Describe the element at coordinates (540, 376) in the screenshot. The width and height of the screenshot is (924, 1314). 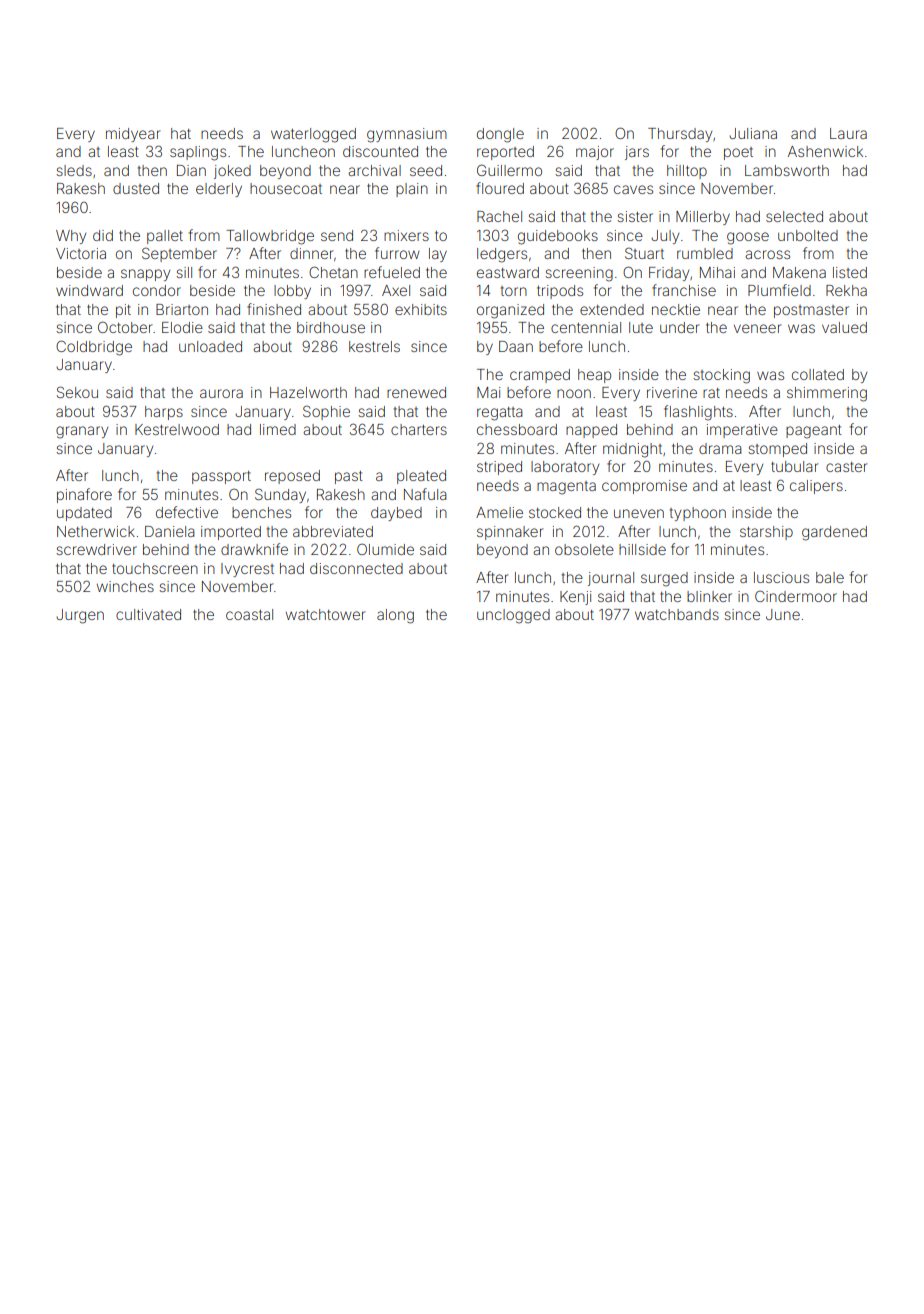
I see `cramped` at that location.
